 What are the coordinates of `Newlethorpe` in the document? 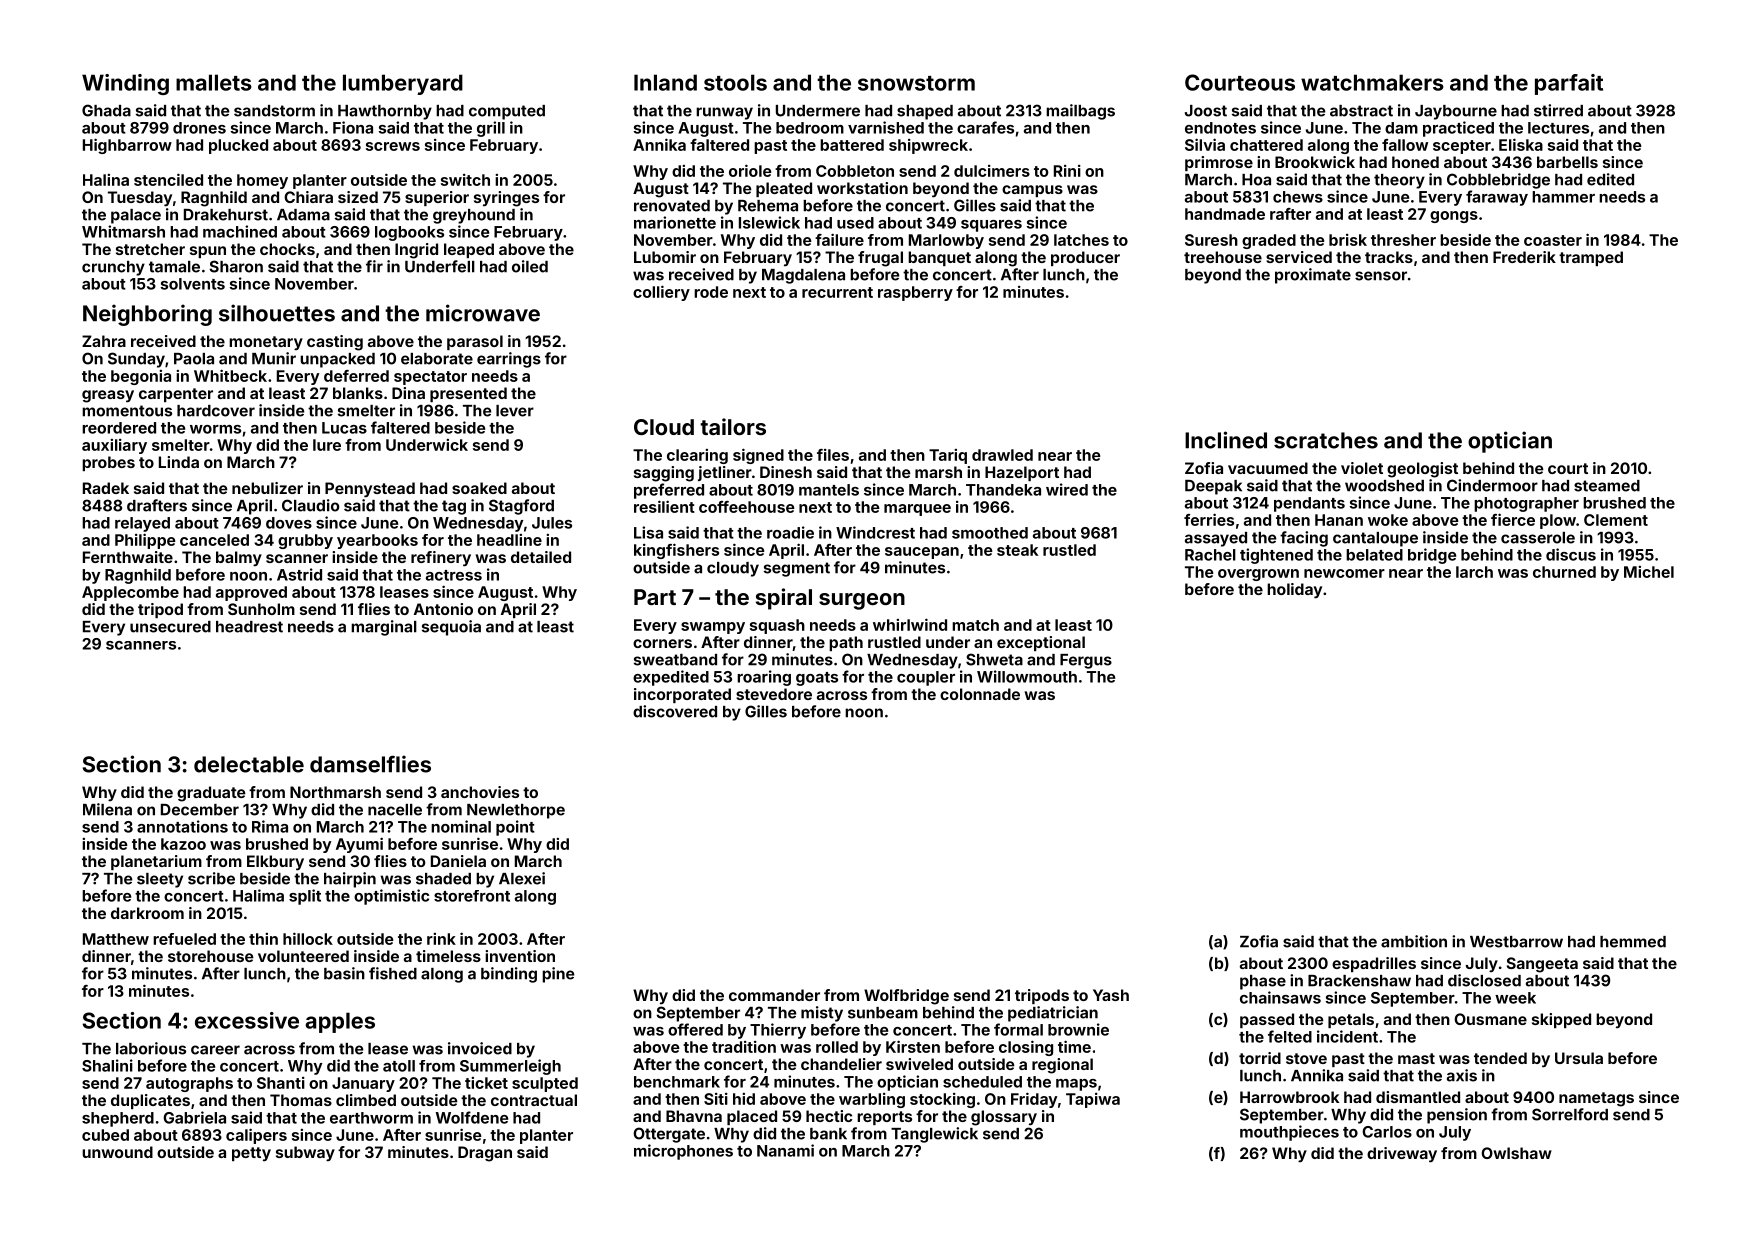 It's located at (516, 811).
